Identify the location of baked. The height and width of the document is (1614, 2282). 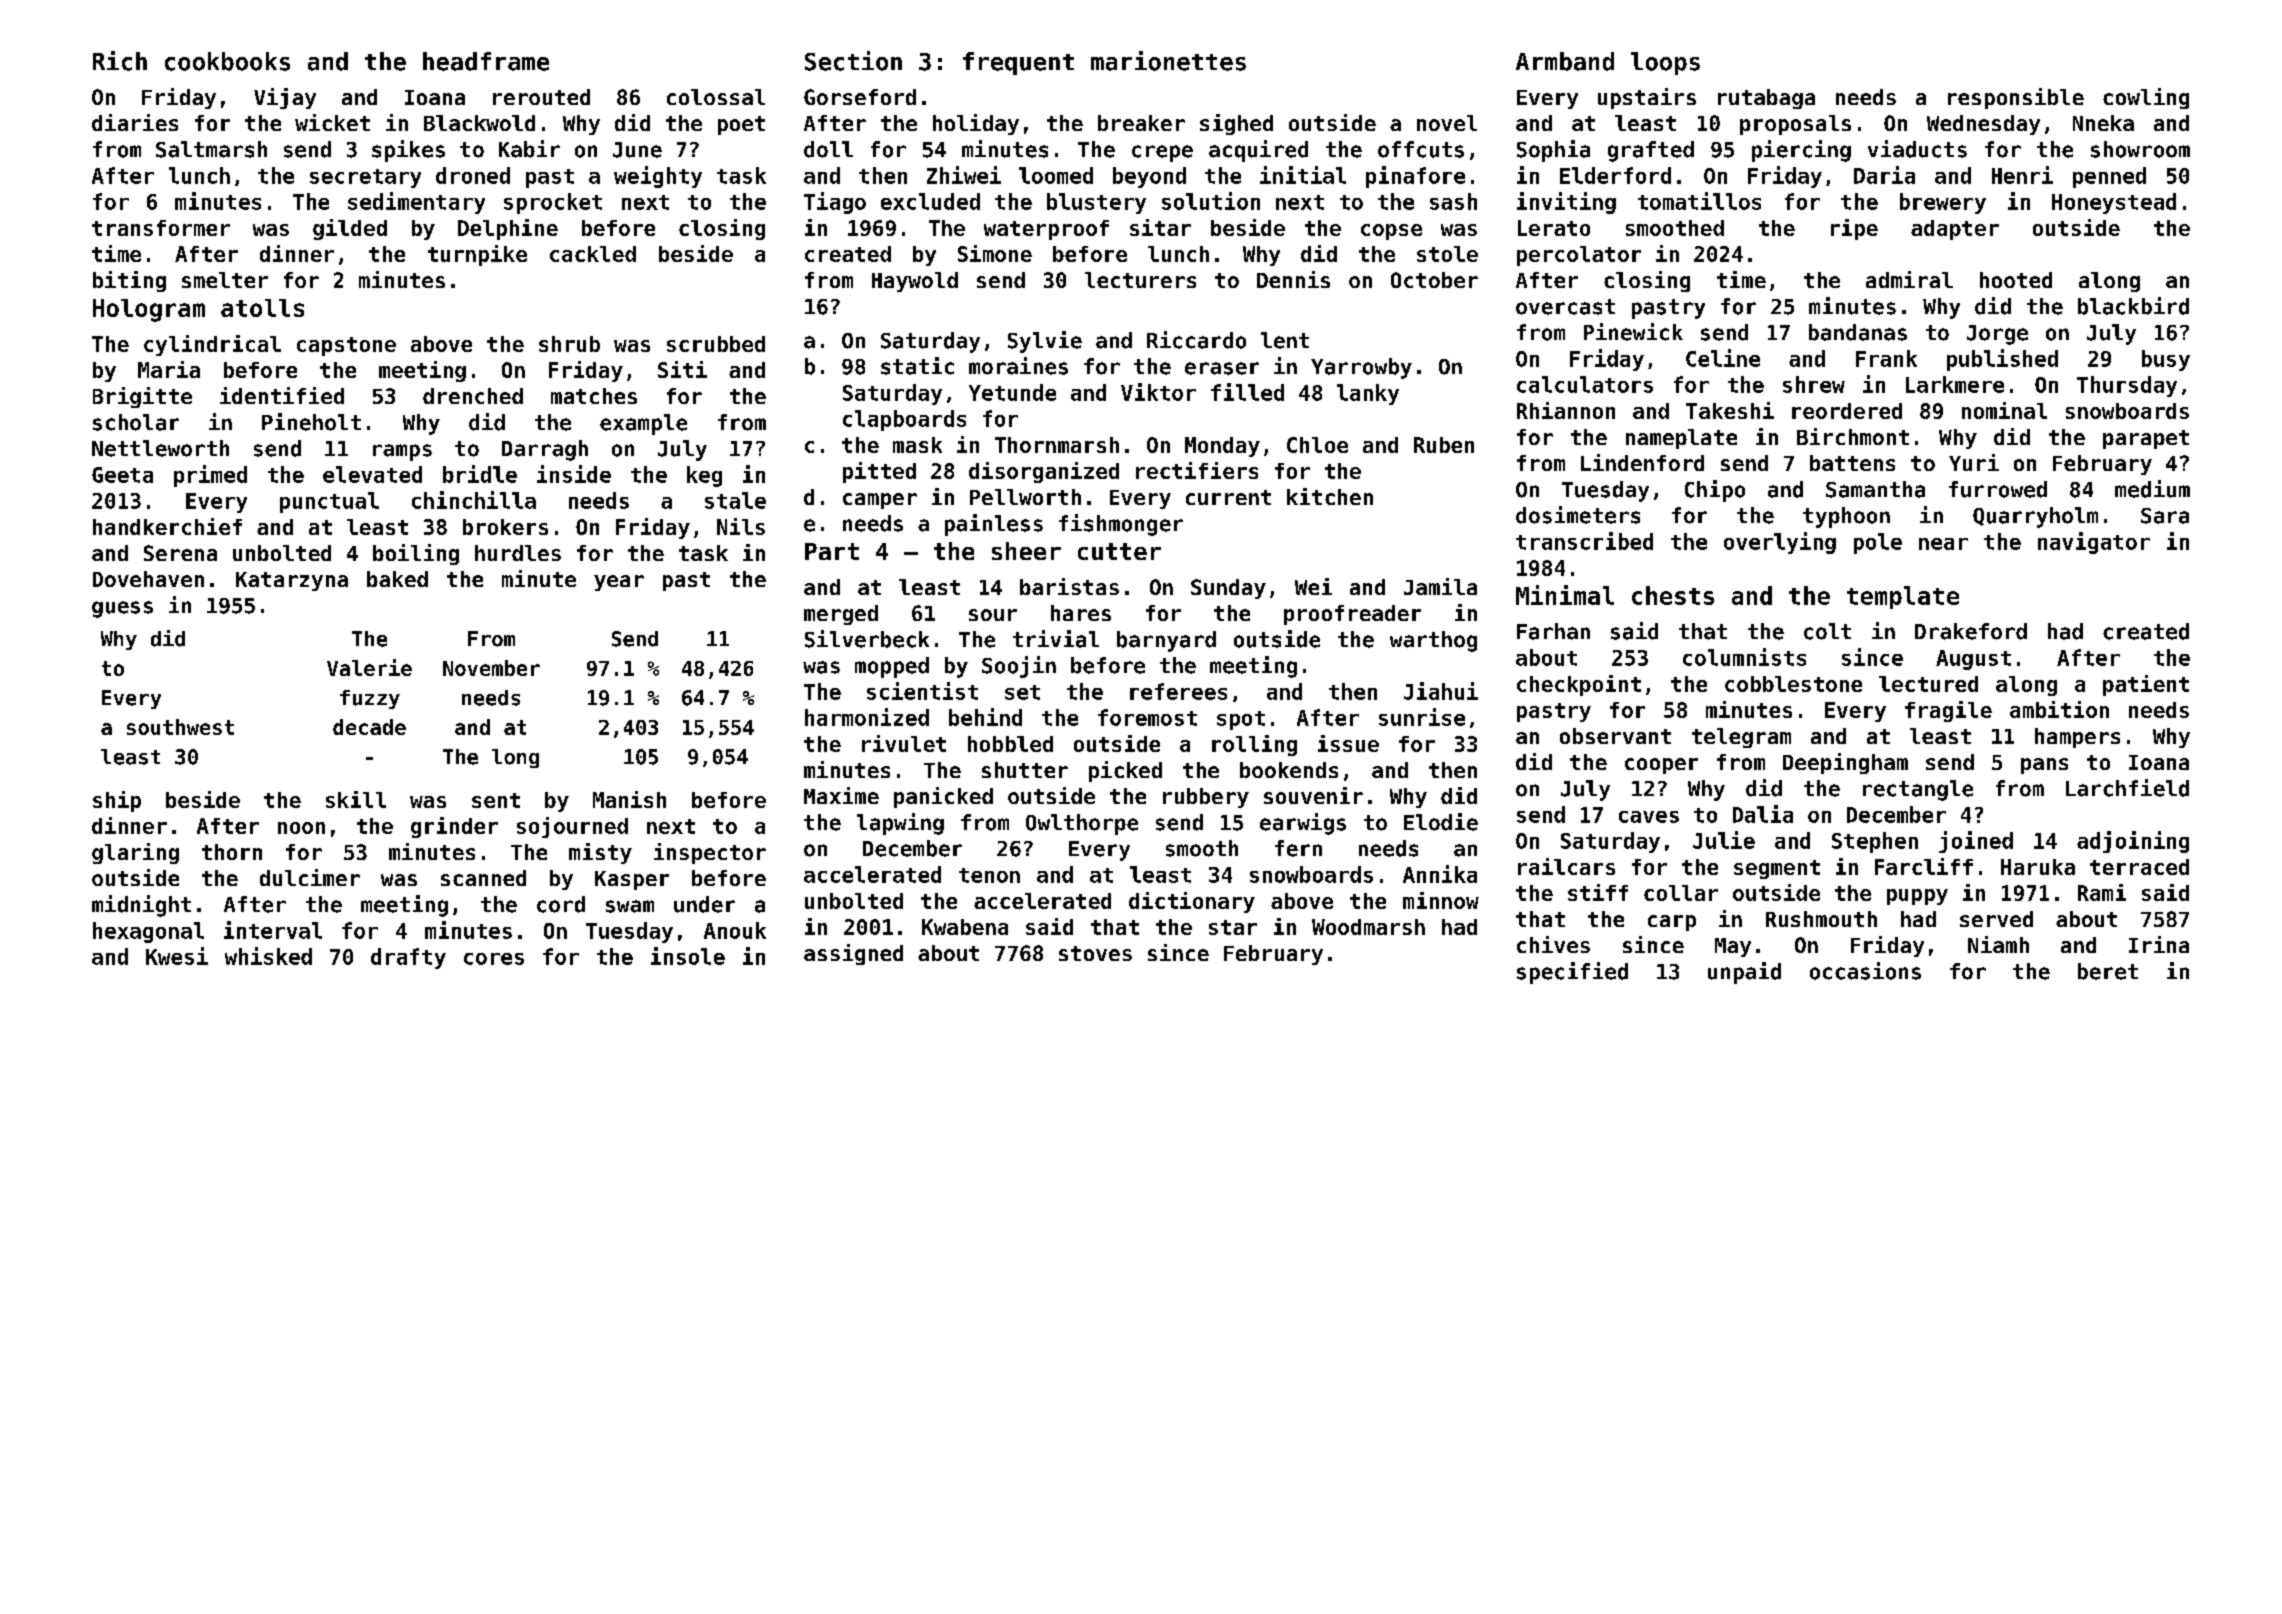
(397, 579).
